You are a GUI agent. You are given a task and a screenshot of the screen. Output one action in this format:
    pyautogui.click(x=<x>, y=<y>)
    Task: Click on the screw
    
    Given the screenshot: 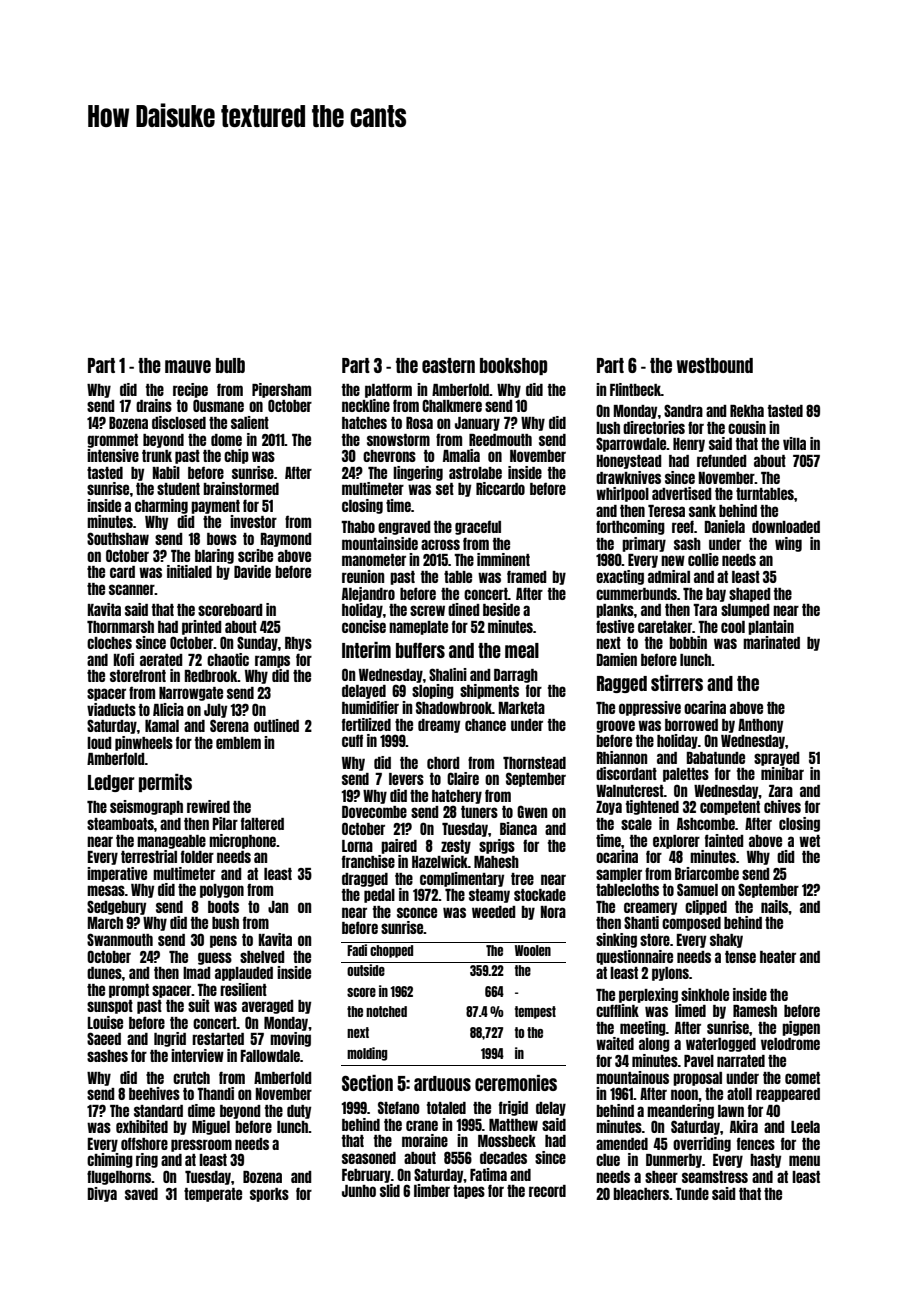 What is the action you would take?
    pyautogui.click(x=427, y=610)
